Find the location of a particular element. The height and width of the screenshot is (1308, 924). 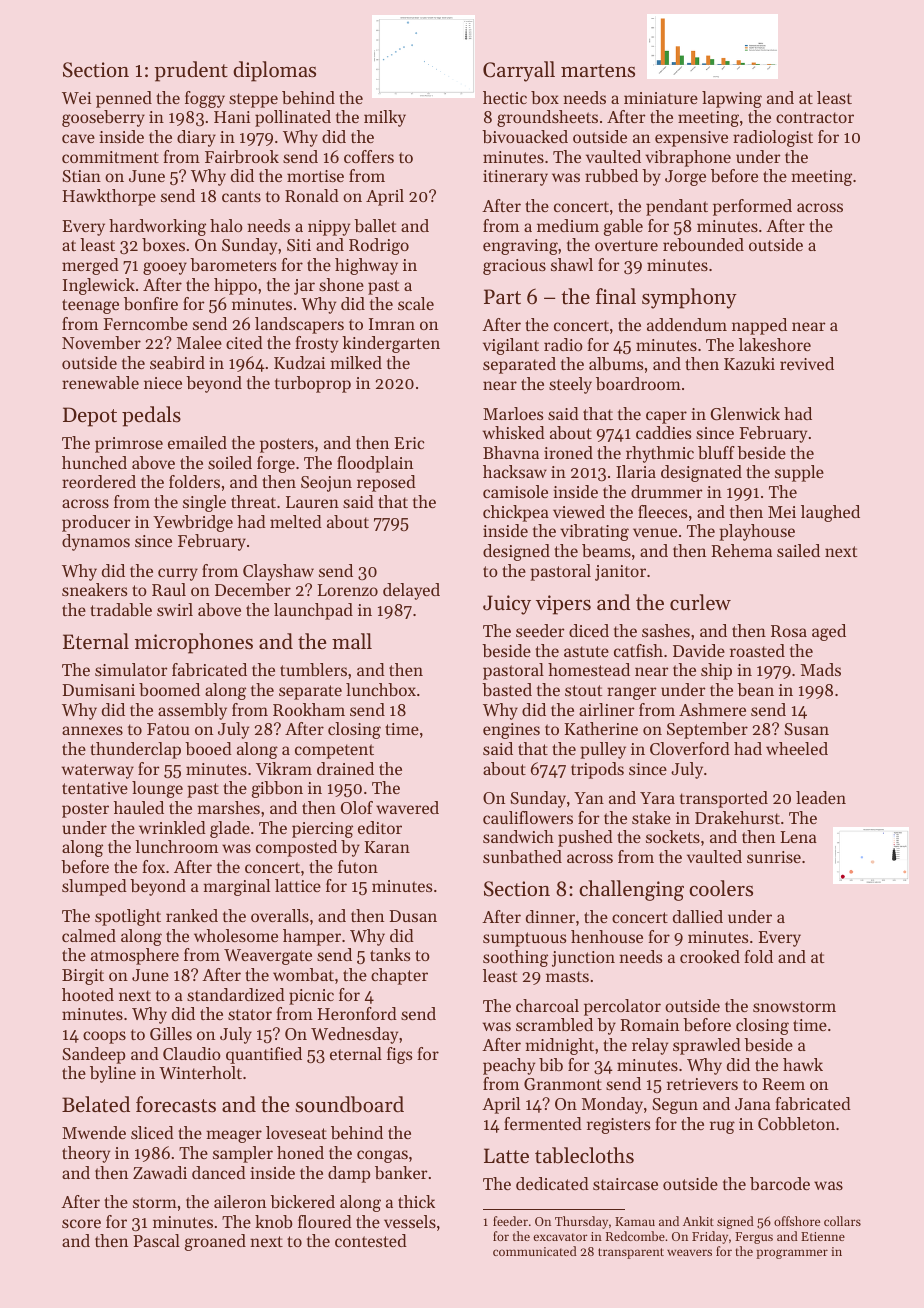

renewable is located at coordinates (100, 382).
